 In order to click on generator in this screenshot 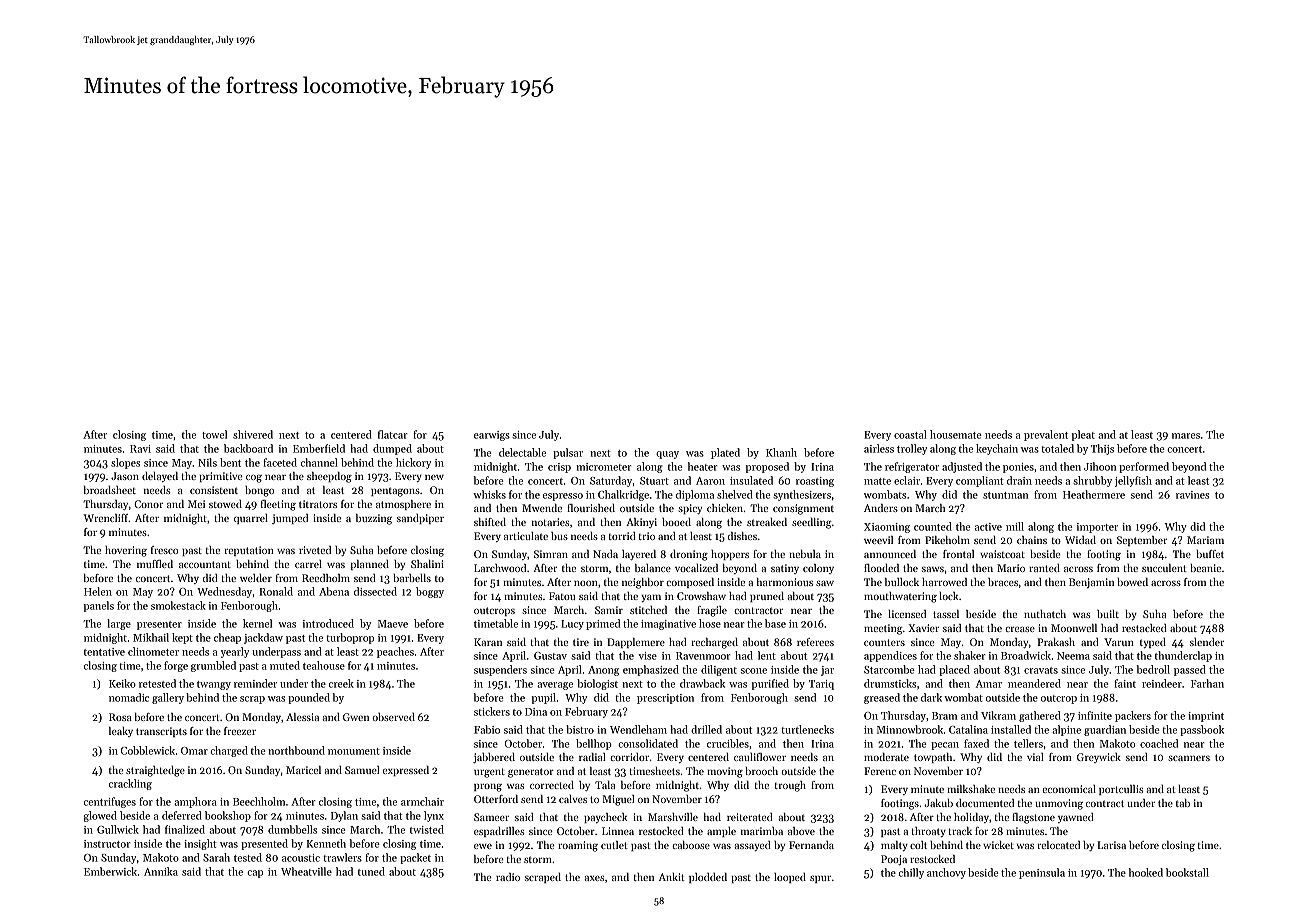, I will do `click(531, 773)`.
